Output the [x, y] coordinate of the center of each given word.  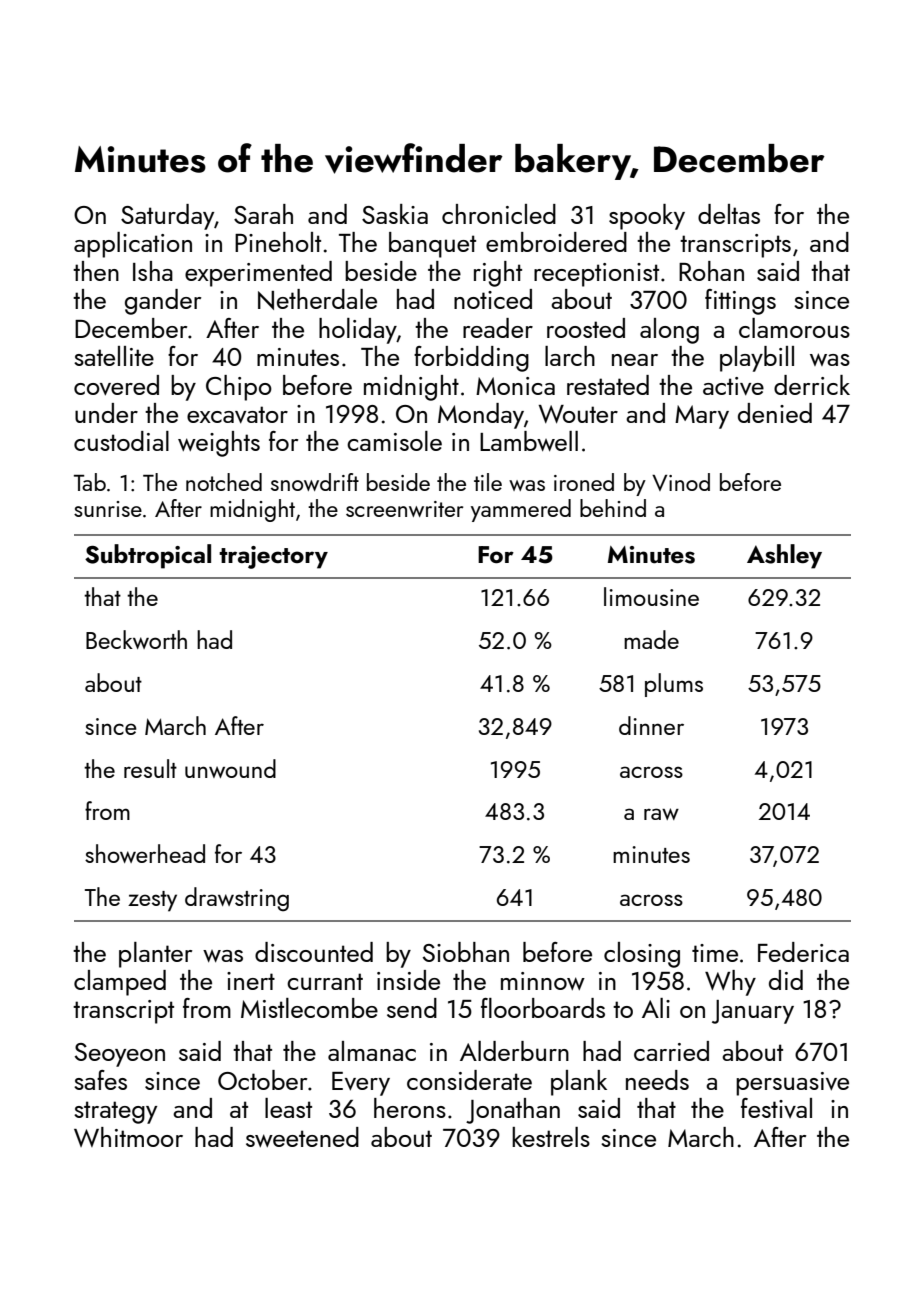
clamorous [794, 328]
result [150, 768]
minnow [543, 981]
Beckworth [136, 639]
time [715, 953]
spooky [647, 217]
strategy [115, 1112]
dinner [651, 725]
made [651, 639]
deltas [729, 214]
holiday [358, 331]
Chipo [239, 388]
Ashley [784, 556]
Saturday [167, 217]
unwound [230, 768]
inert [251, 981]
